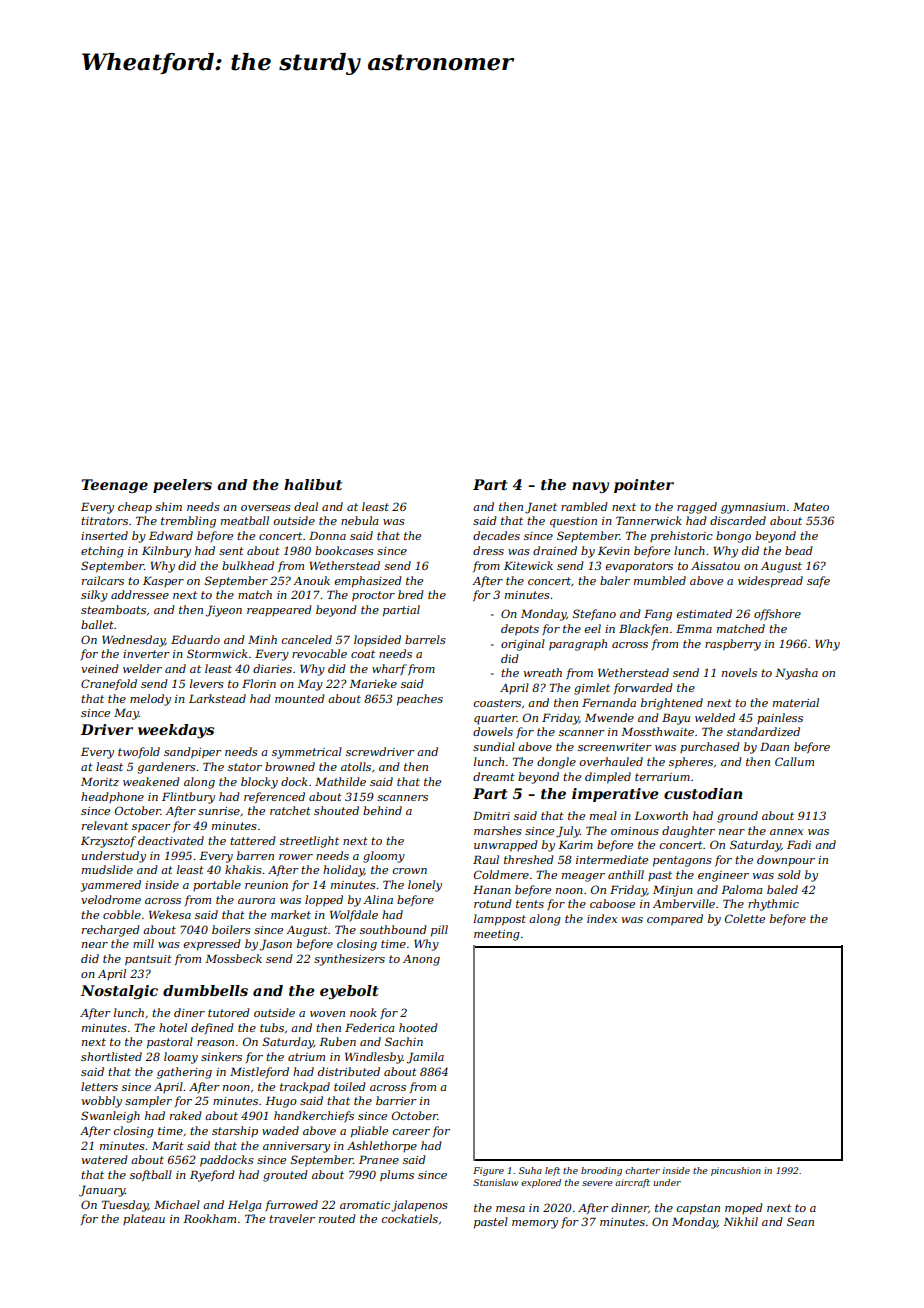 Image resolution: width=924 pixels, height=1308 pixels. I want to click on halibut, so click(313, 484).
